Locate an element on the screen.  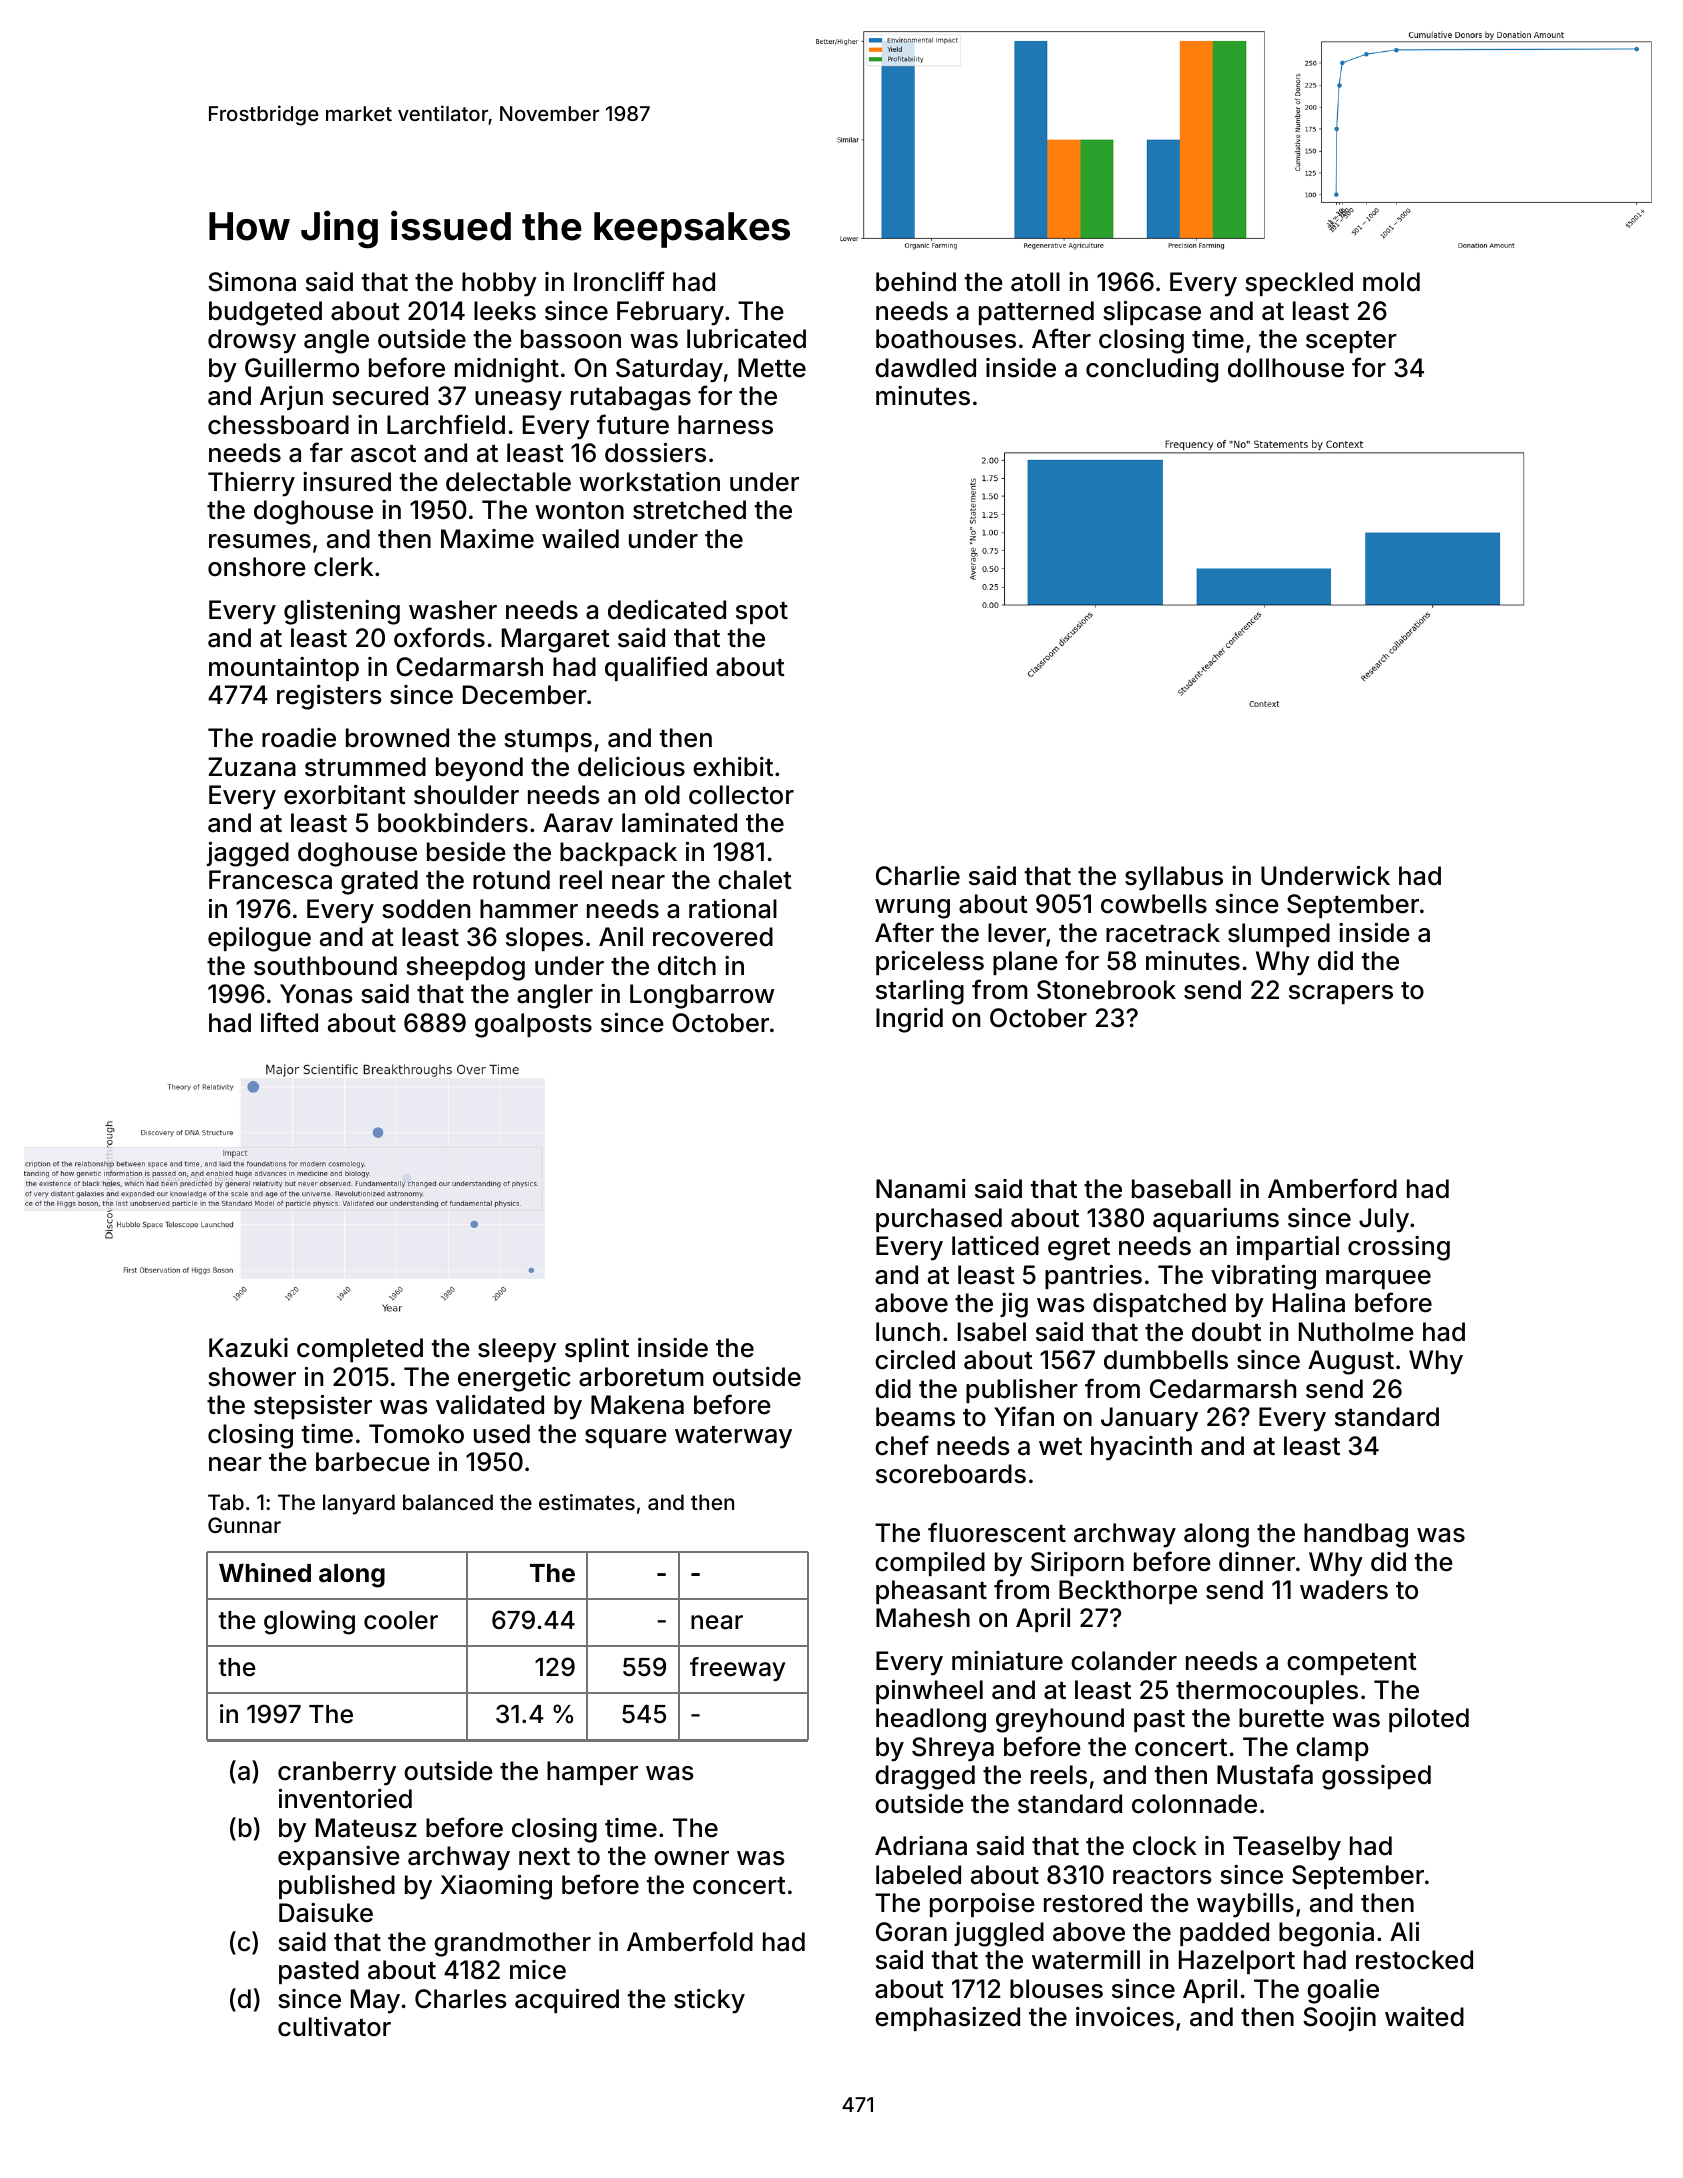
Kazuki is located at coordinates (248, 1348).
